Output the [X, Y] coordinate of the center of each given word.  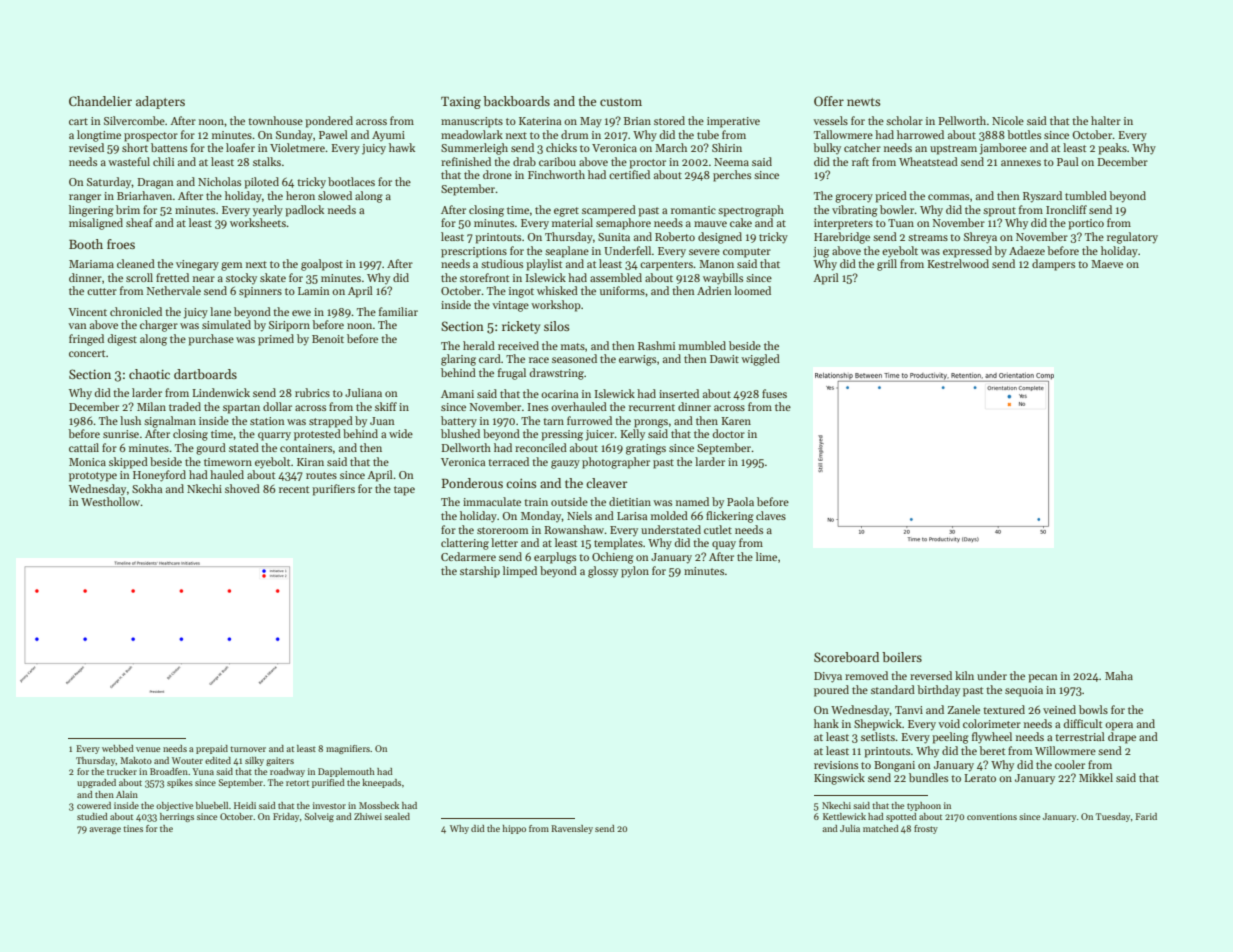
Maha [1119, 675]
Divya [828, 677]
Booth [86, 244]
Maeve [1107, 264]
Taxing [461, 102]
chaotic [149, 374]
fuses [774, 393]
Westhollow [111, 501]
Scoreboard [846, 657]
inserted [679, 393]
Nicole [1008, 120]
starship [480, 572]
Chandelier [100, 101]
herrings [177, 817]
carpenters [666, 266]
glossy [603, 572]
